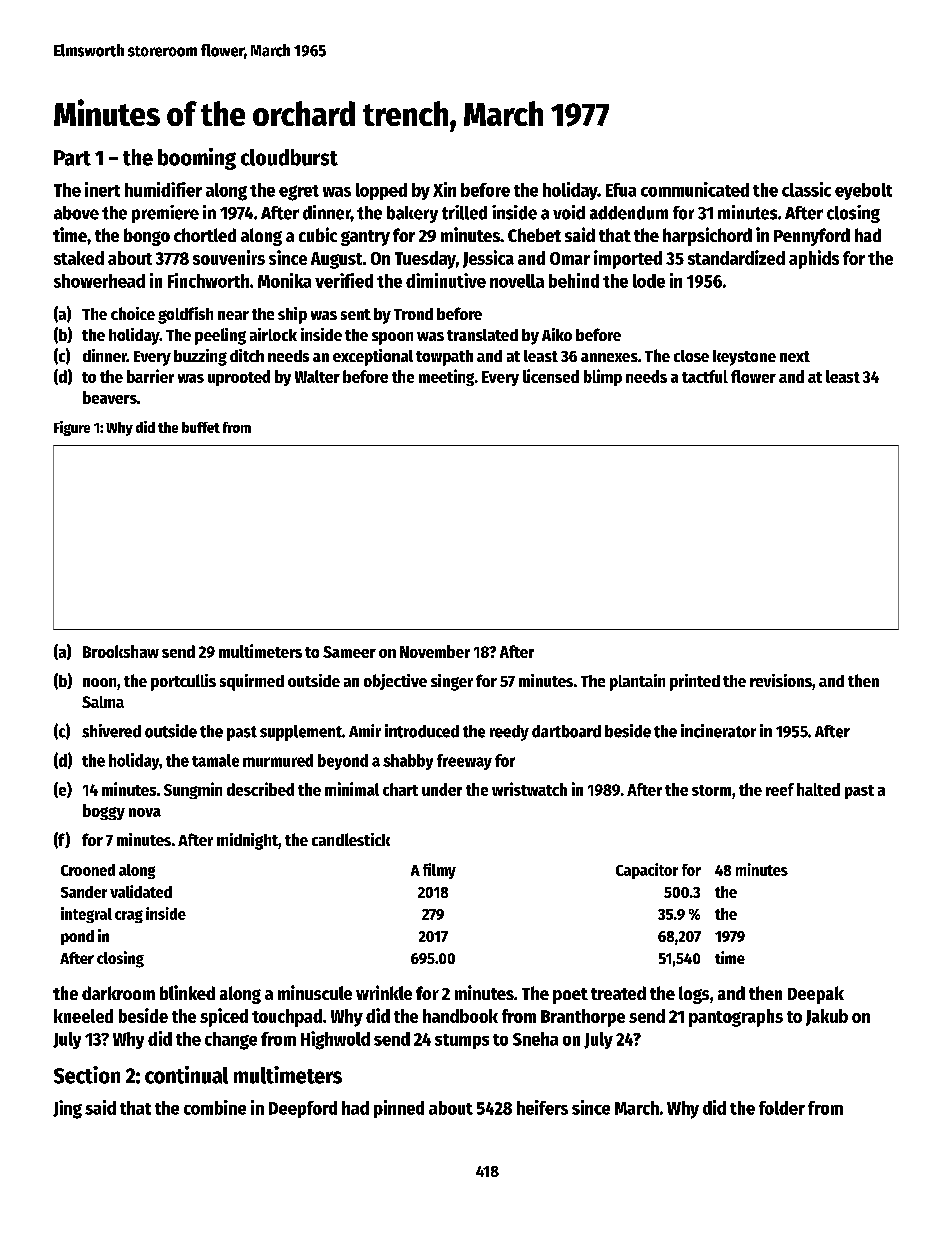 The height and width of the screenshot is (1233, 952). I want to click on cloudburst, so click(289, 157).
